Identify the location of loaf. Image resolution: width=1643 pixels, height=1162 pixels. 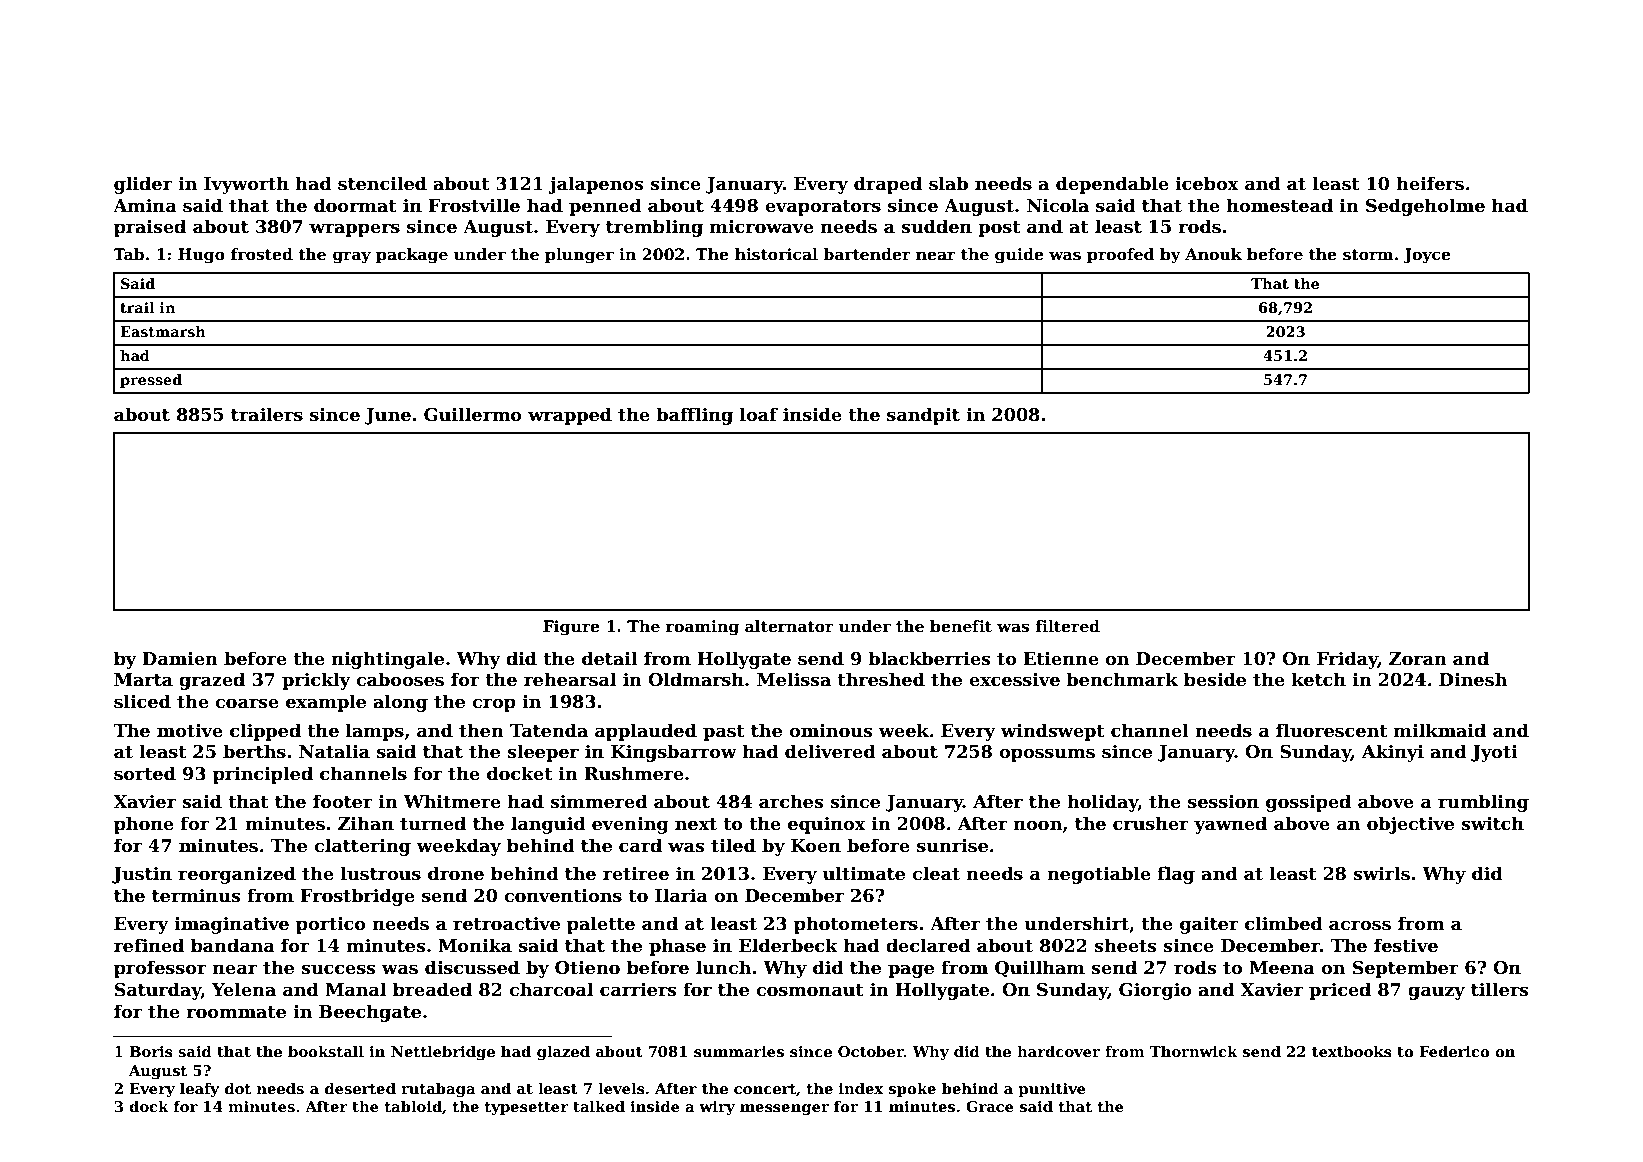
(759, 414).
